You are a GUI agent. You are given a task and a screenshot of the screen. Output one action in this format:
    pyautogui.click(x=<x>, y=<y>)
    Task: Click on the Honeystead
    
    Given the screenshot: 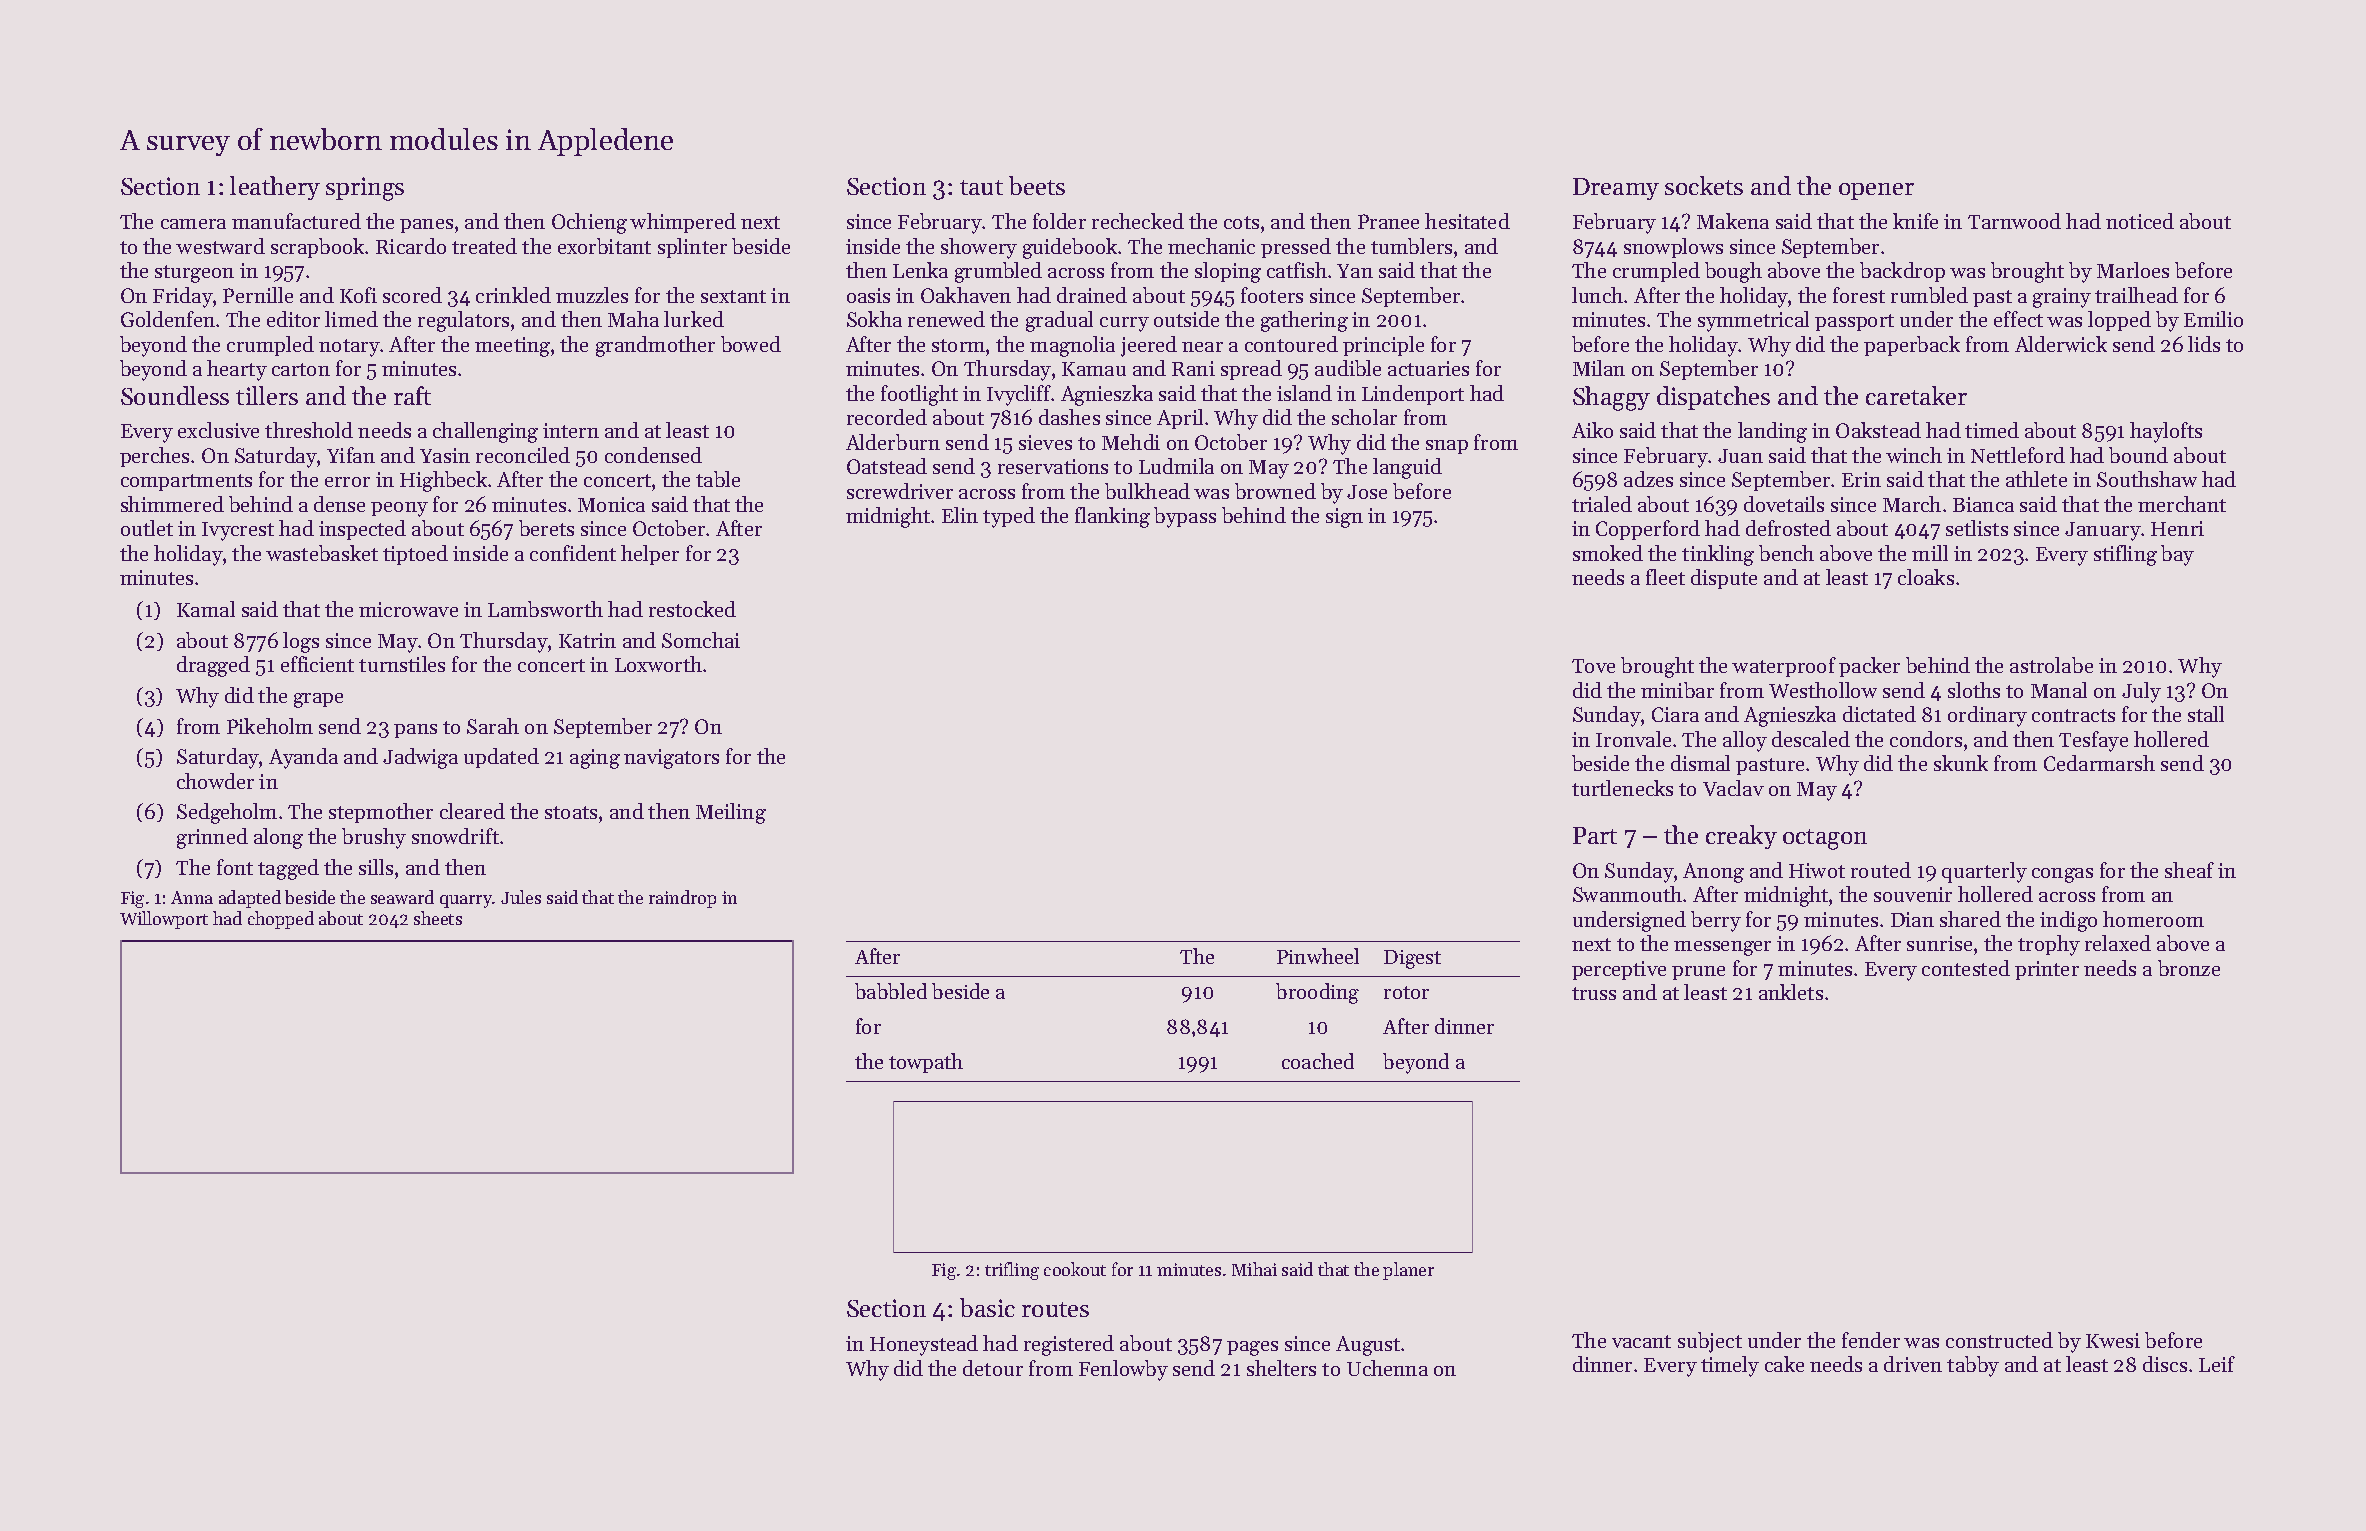 What is the action you would take?
    pyautogui.click(x=924, y=1345)
